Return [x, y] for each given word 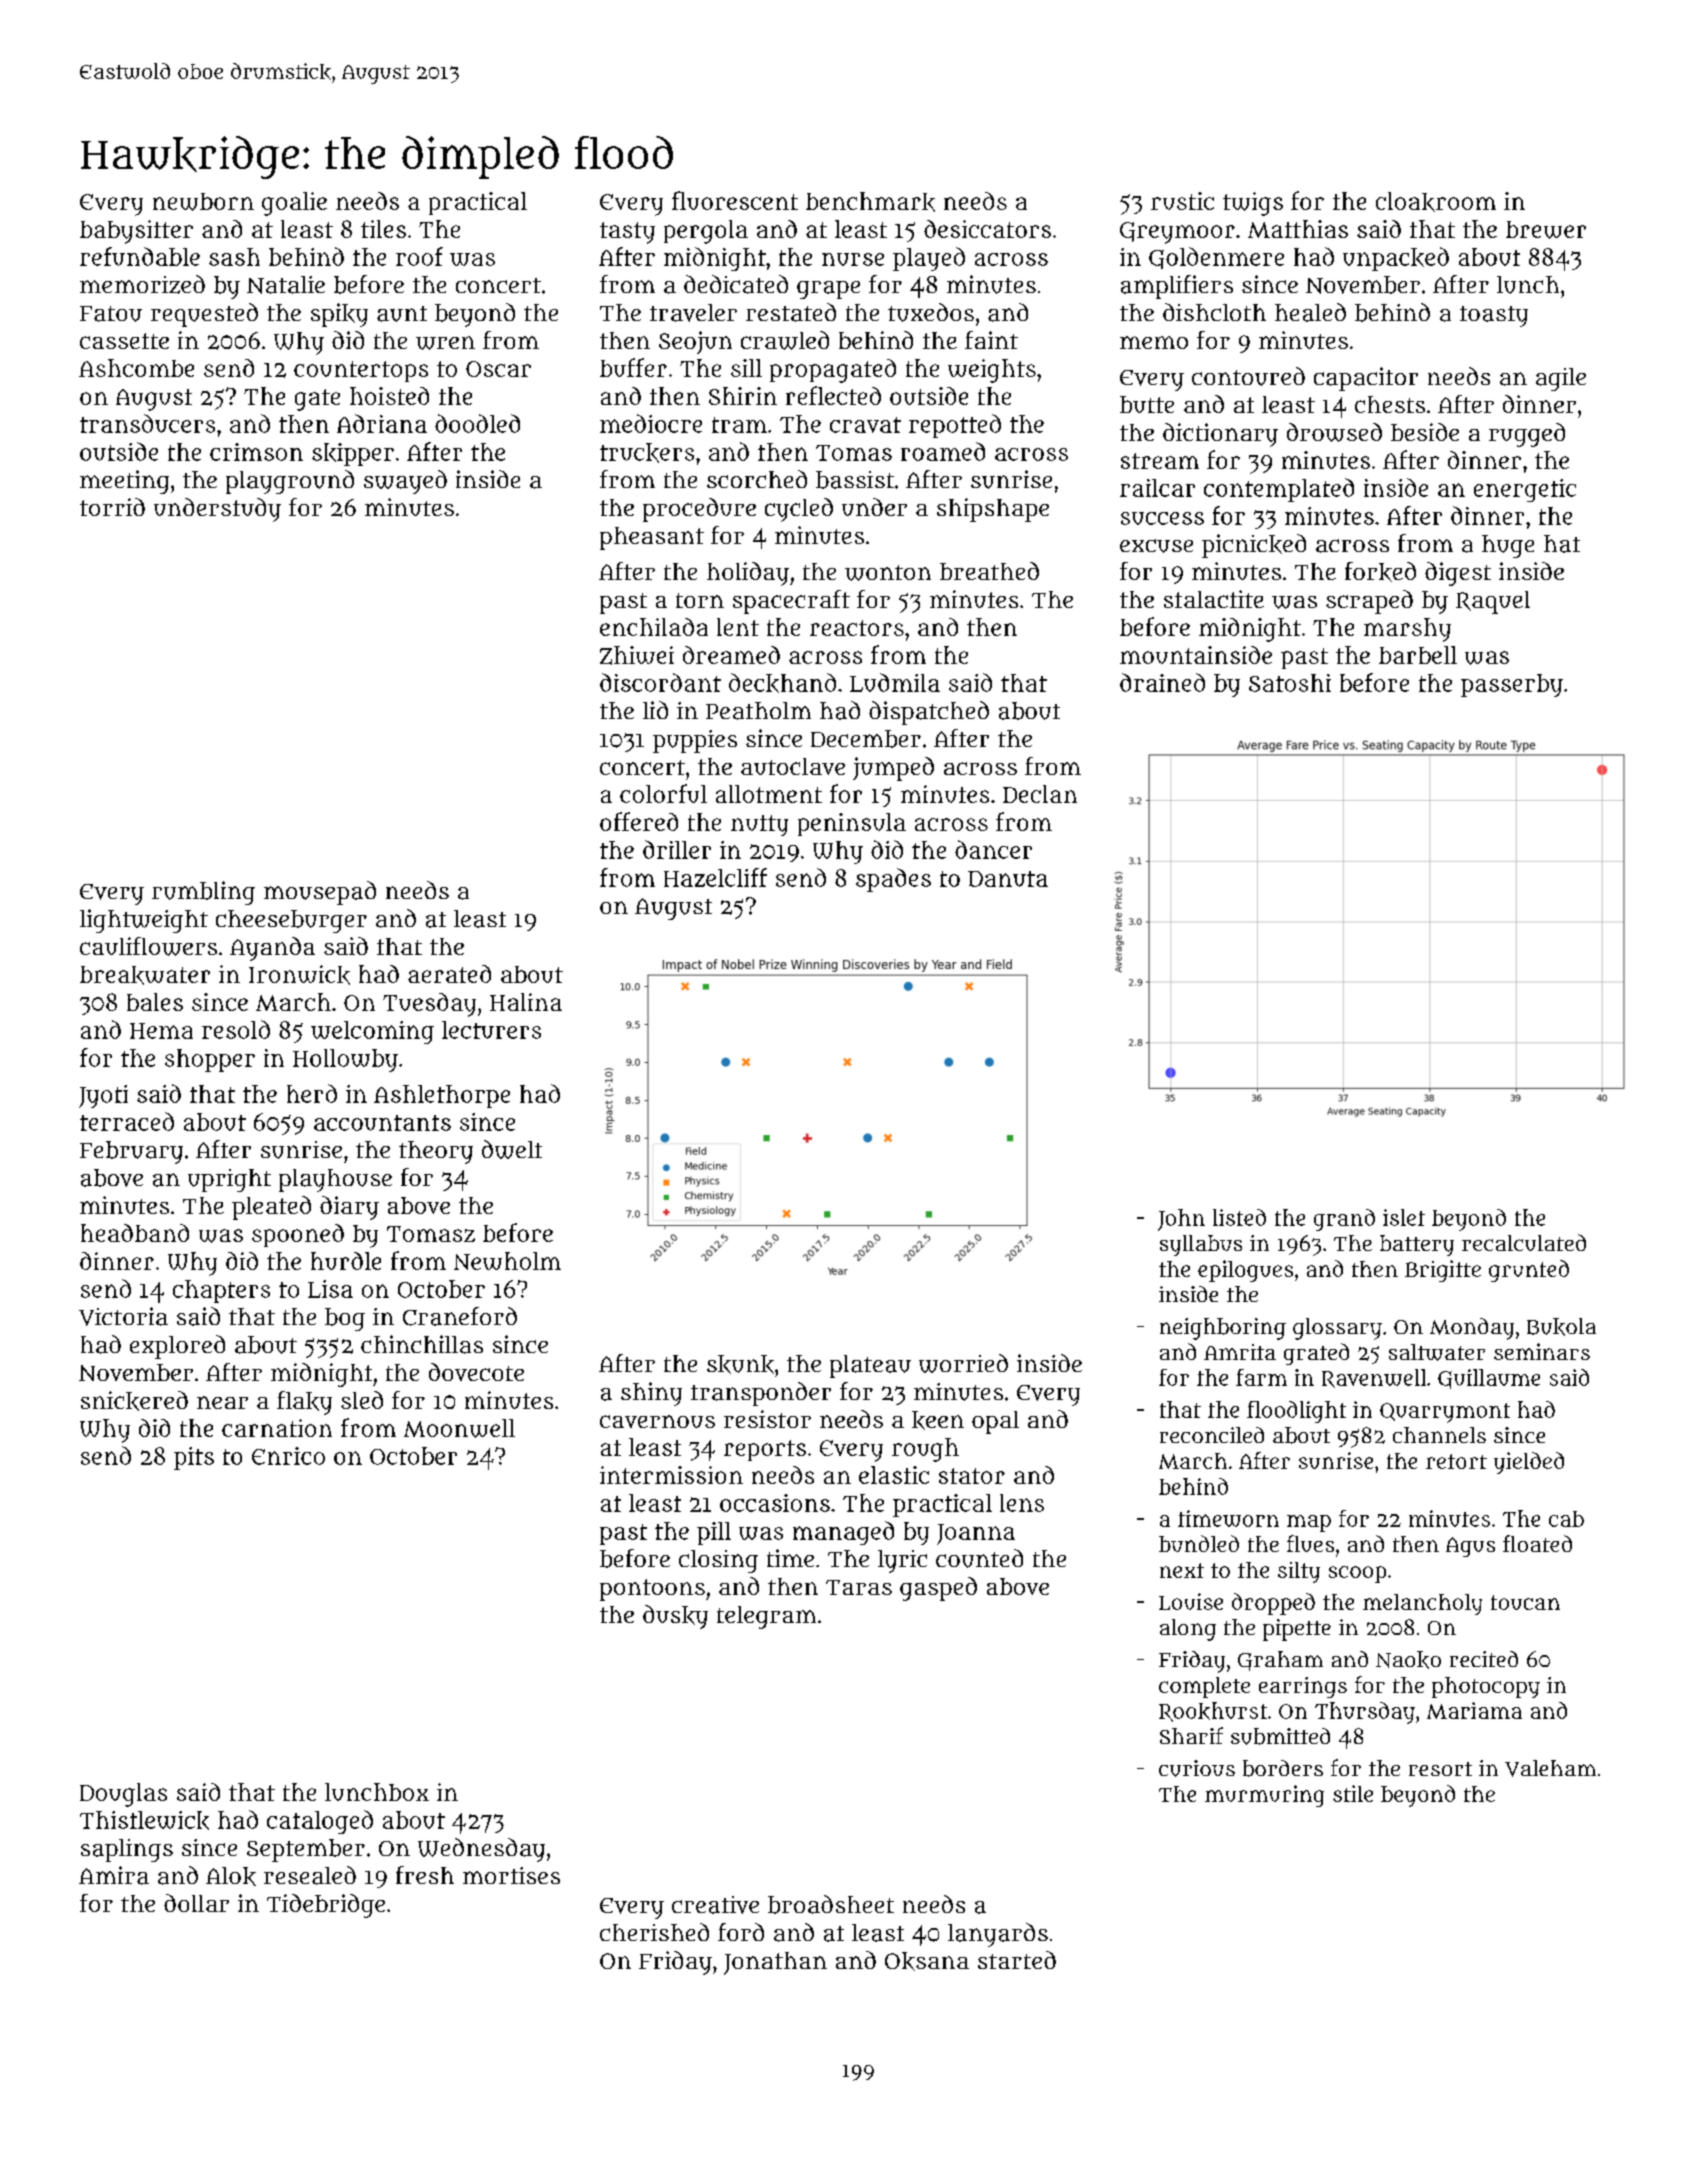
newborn [203, 202]
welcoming [372, 1032]
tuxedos [931, 312]
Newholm [507, 1261]
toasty [1494, 316]
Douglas [123, 1795]
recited [1484, 1659]
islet [1404, 1217]
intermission [671, 1475]
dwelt [512, 1149]
